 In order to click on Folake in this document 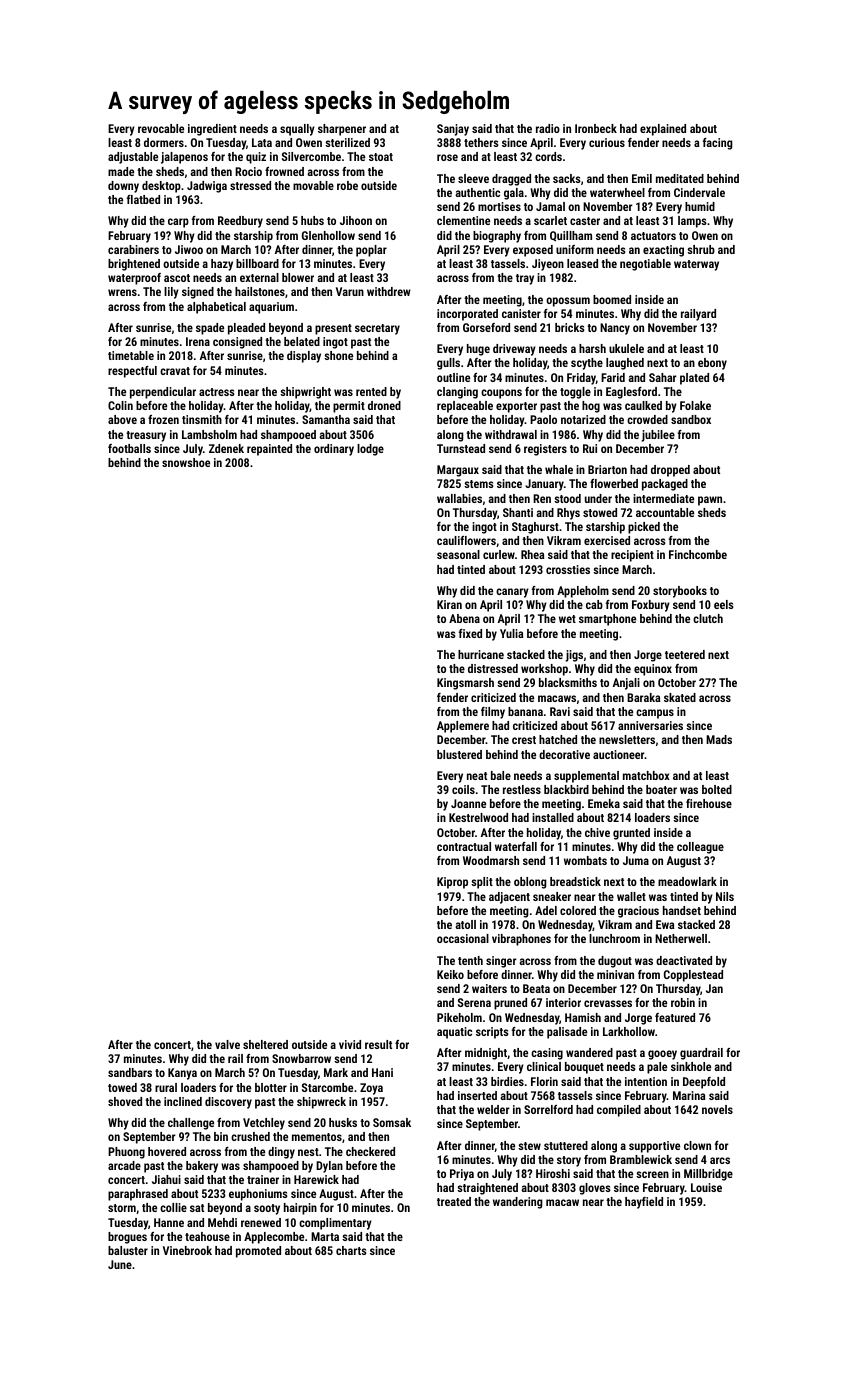, I will do `click(695, 405)`.
